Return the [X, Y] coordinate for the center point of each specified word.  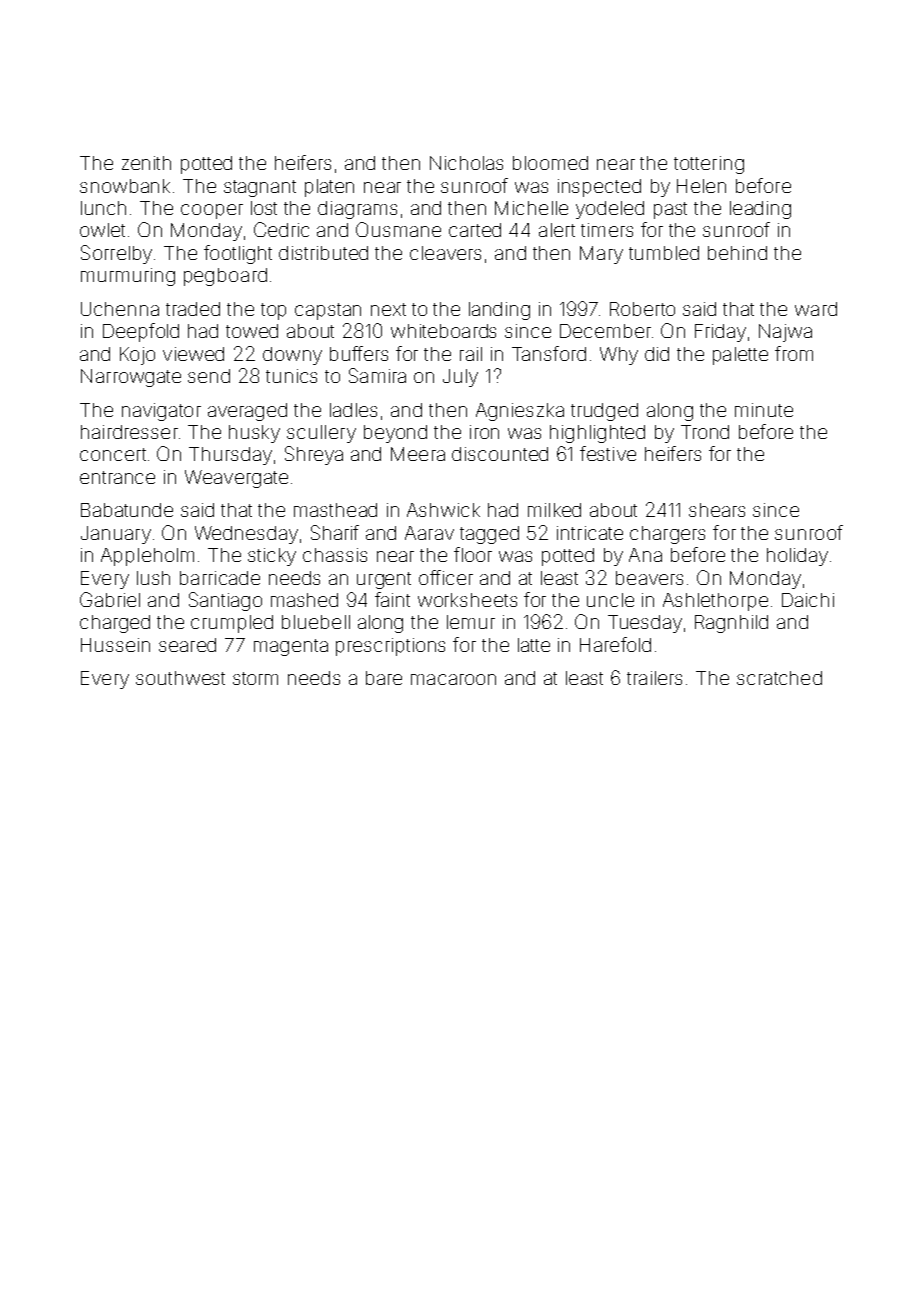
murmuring [128, 277]
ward [816, 309]
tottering [709, 165]
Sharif [335, 532]
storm [255, 678]
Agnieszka [520, 412]
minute [764, 410]
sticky [272, 557]
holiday [797, 557]
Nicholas [466, 163]
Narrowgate [131, 378]
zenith [146, 163]
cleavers [445, 253]
